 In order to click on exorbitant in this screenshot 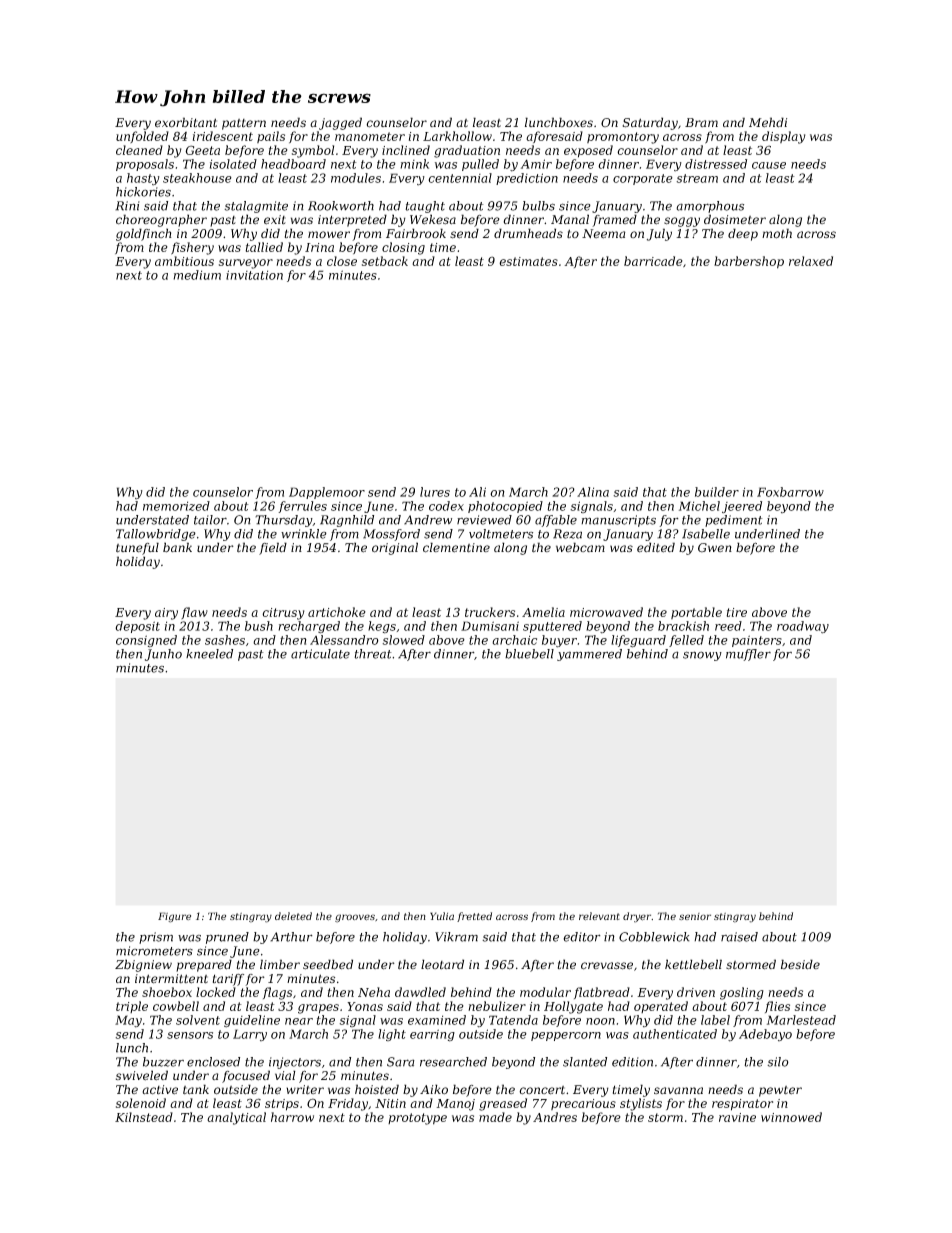, I will do `click(186, 122)`.
